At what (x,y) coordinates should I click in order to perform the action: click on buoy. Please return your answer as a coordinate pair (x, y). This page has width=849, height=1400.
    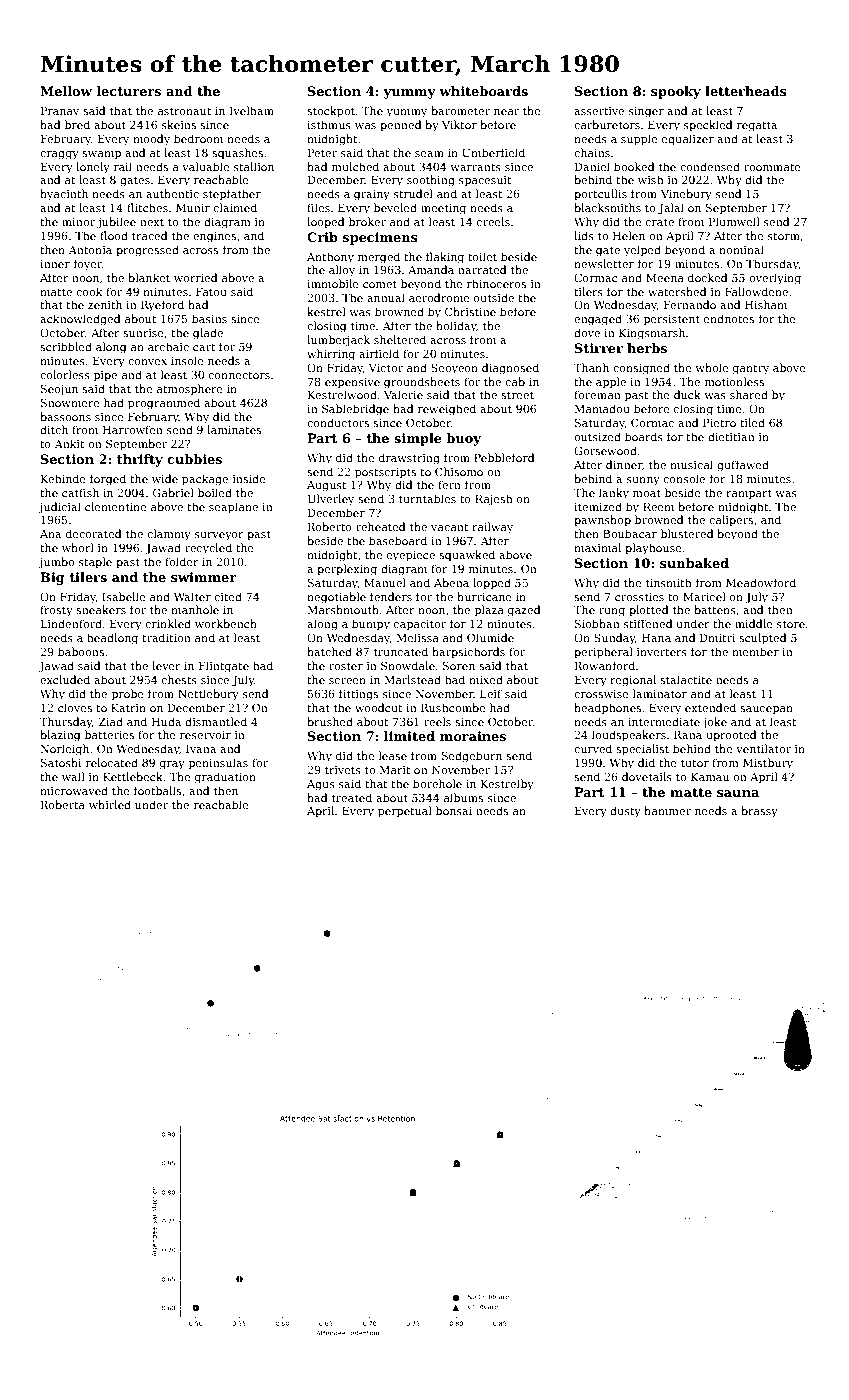
    Looking at the image, I should click on (463, 439).
